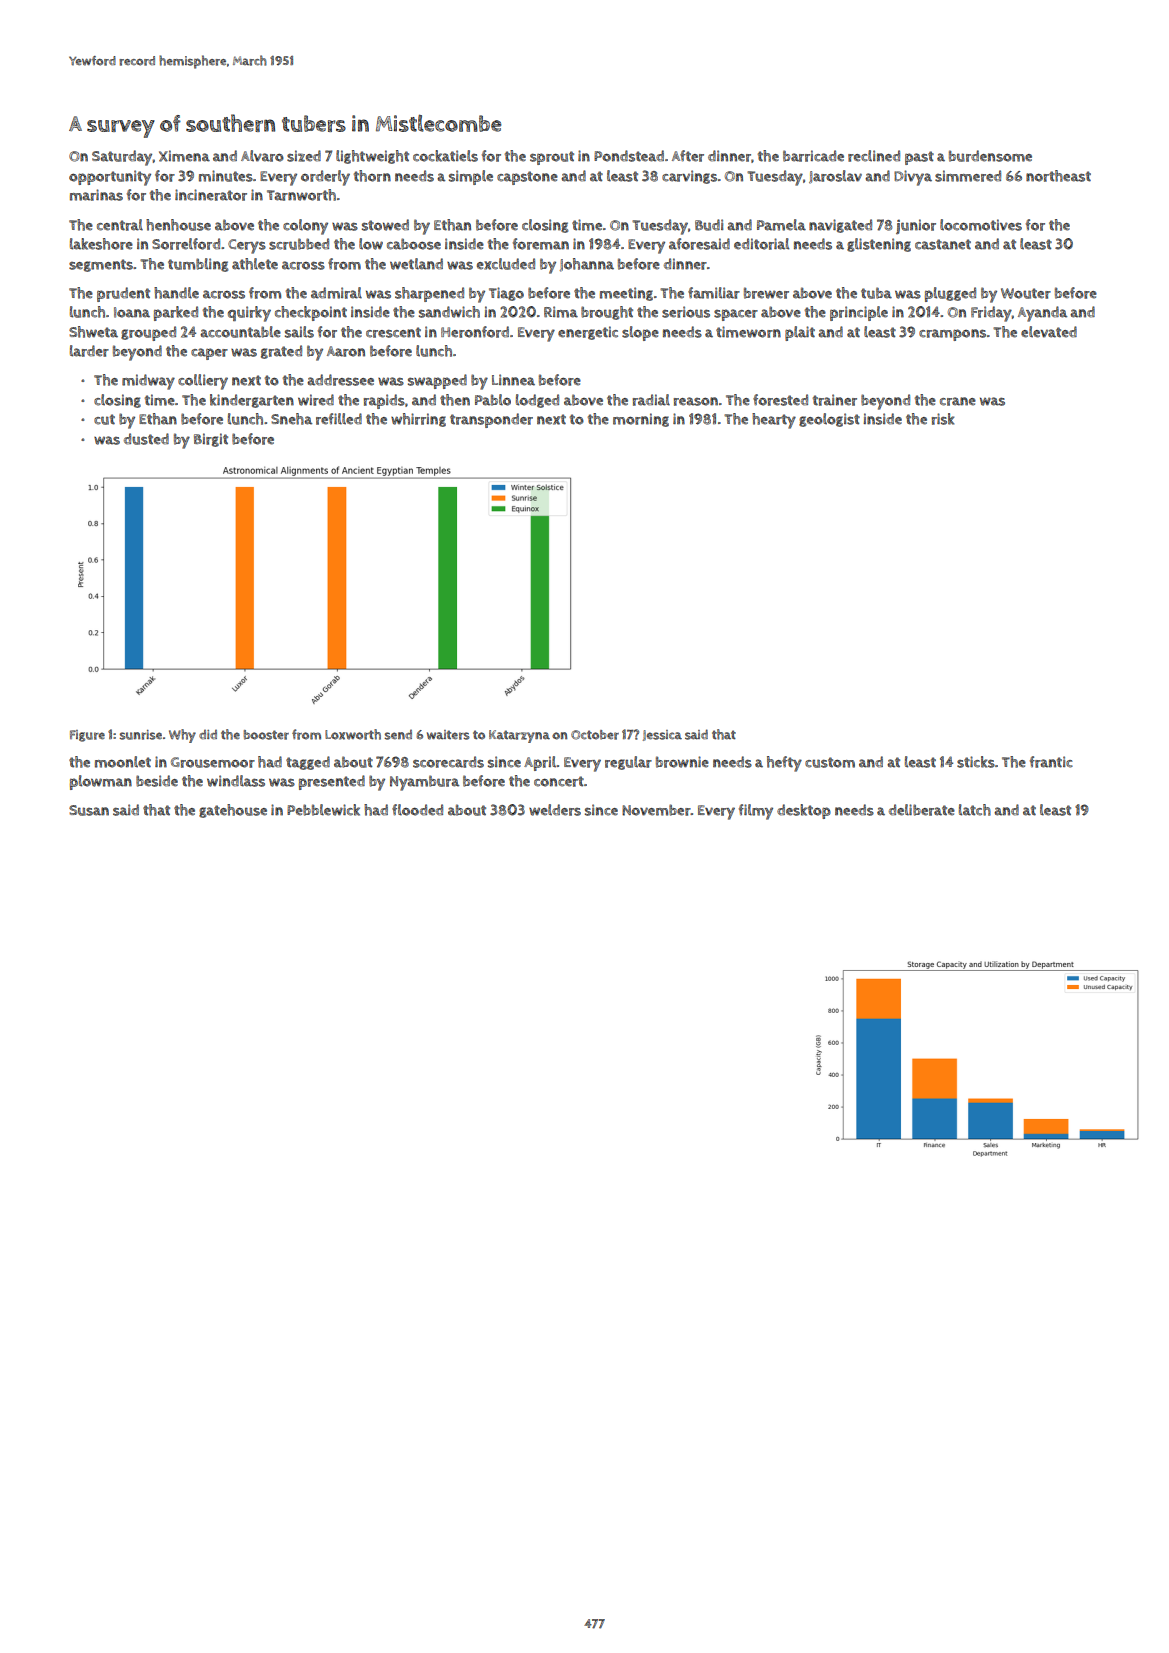 Image resolution: width=1169 pixels, height=1653 pixels. Describe the element at coordinates (513, 380) in the page. I see `Linnea` at that location.
